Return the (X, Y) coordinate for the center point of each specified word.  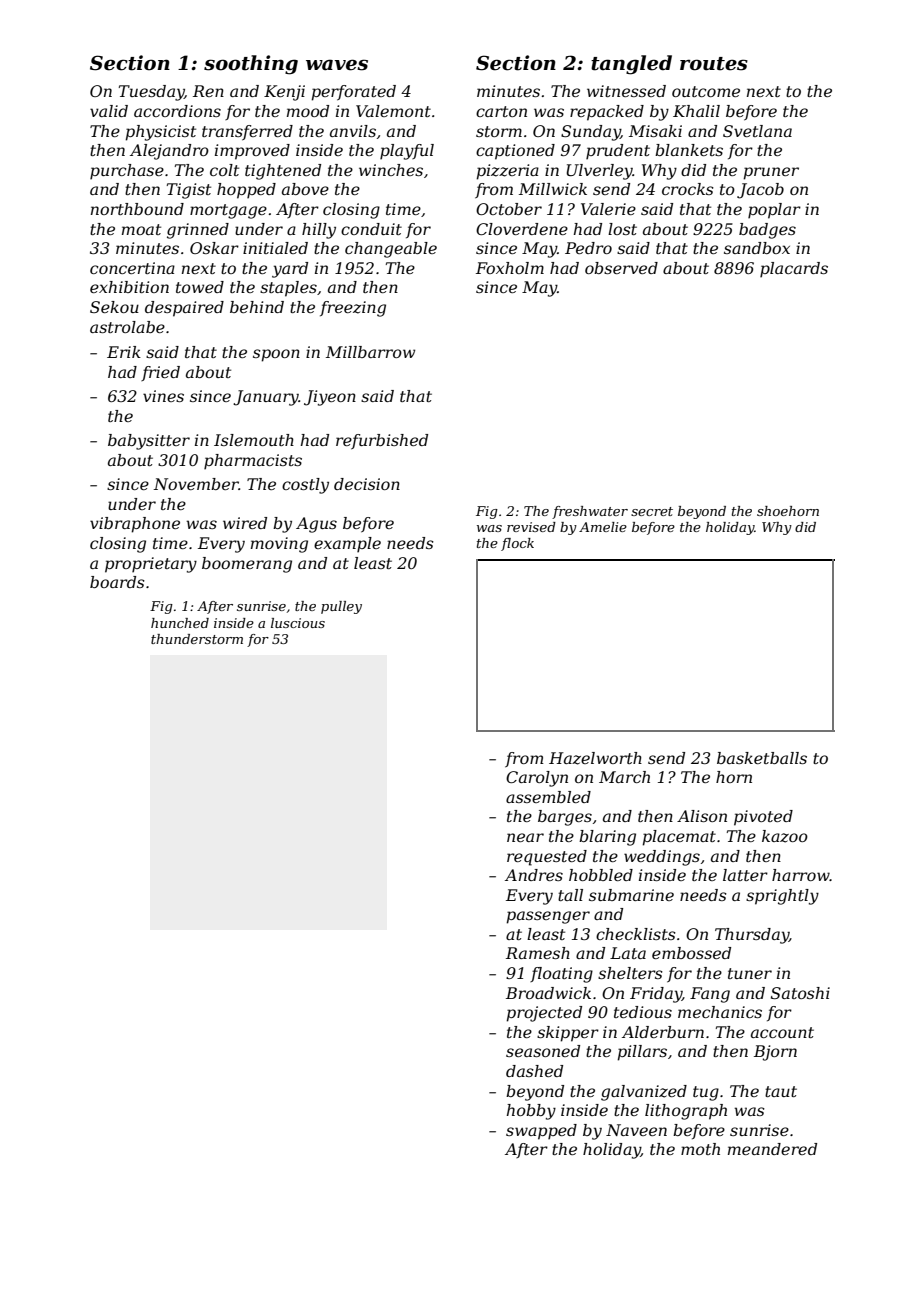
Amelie (603, 527)
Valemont (393, 111)
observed (621, 268)
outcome (706, 91)
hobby (531, 1112)
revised (531, 527)
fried (160, 373)
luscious (298, 623)
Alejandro (169, 152)
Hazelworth (595, 758)
